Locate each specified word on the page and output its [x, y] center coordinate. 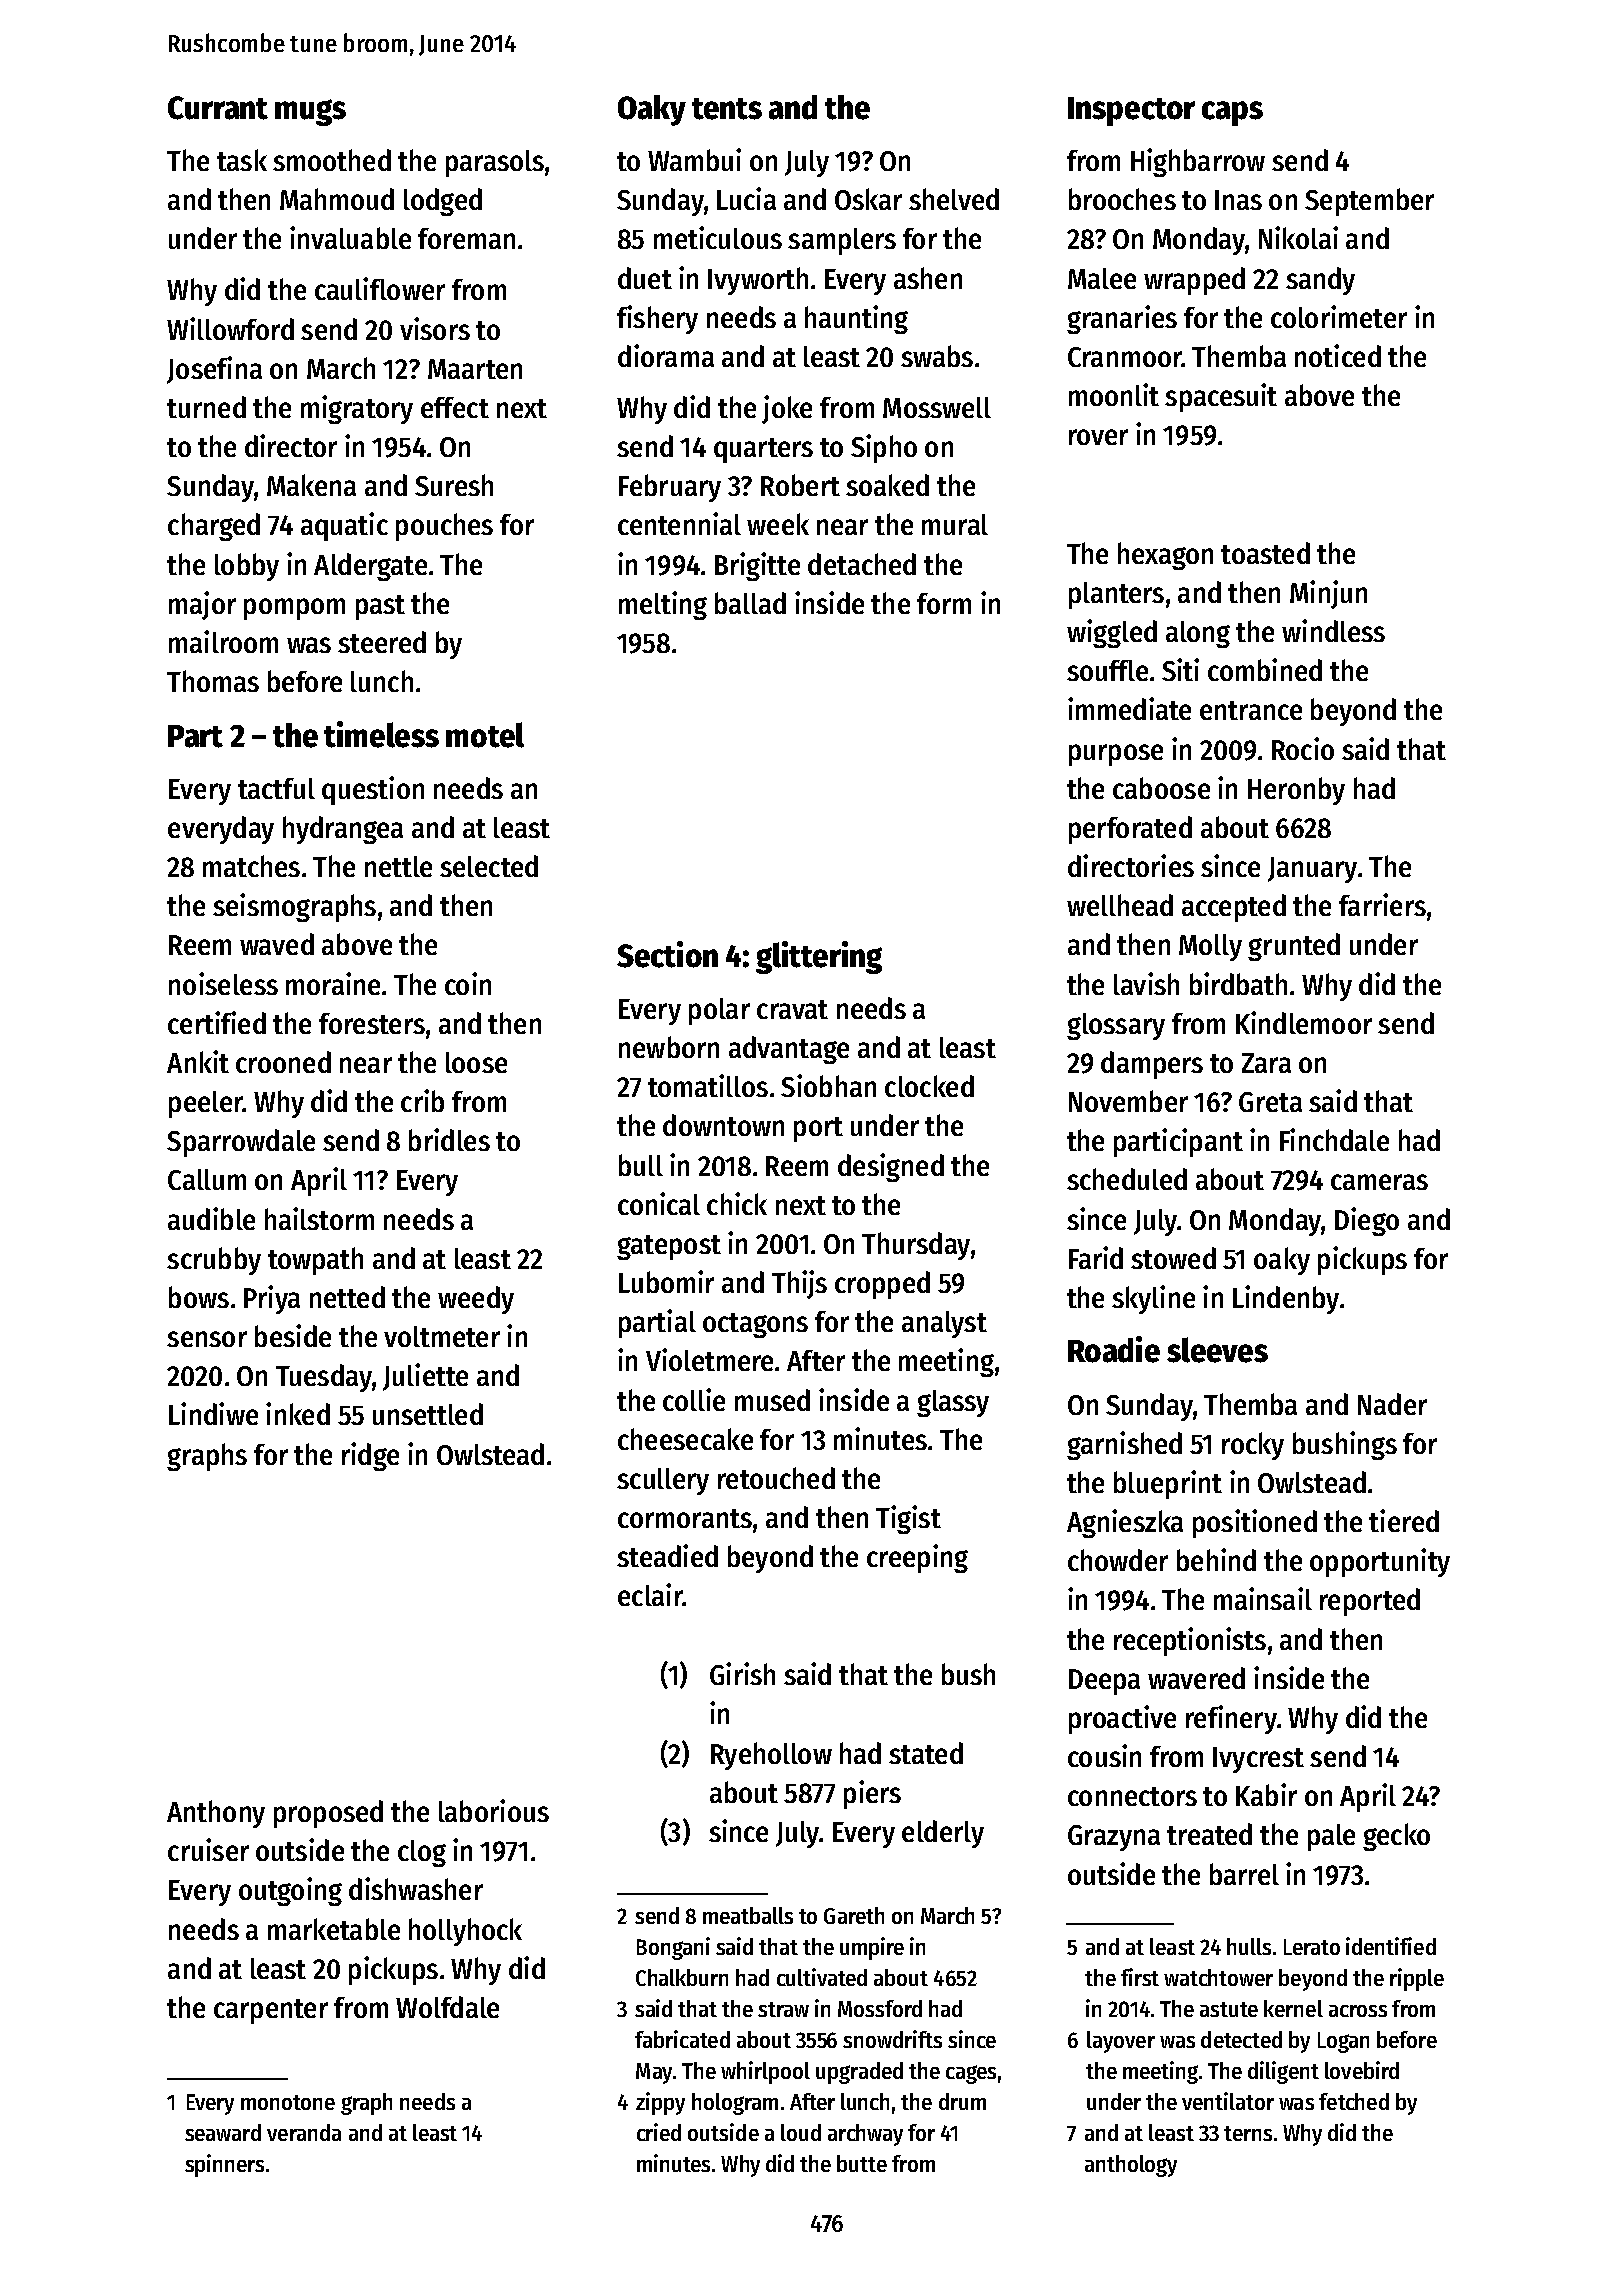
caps [1232, 113]
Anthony [216, 1814]
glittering [819, 957]
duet [645, 278]
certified [217, 1022]
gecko [1396, 1837]
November [1128, 1101]
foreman [466, 238]
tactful [276, 788]
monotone [288, 2102]
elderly [943, 1834]
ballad [750, 603]
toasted [1265, 553]
